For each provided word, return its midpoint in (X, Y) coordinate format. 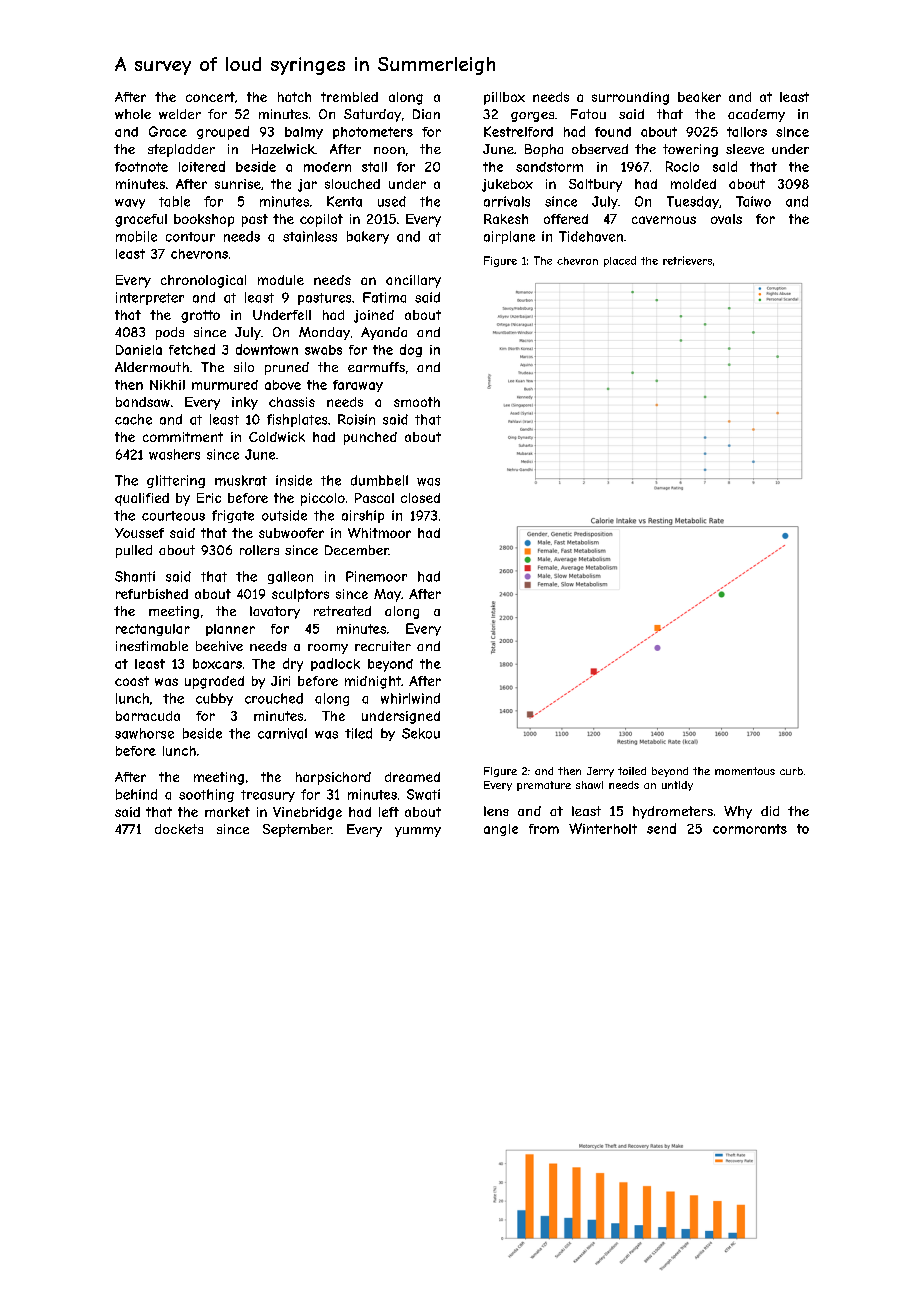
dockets (179, 829)
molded (693, 184)
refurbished (152, 594)
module (281, 280)
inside (294, 480)
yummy (418, 832)
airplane (509, 237)
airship (363, 516)
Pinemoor (376, 576)
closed (420, 498)
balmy (304, 133)
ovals (726, 219)
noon (389, 150)
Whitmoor (379, 533)
